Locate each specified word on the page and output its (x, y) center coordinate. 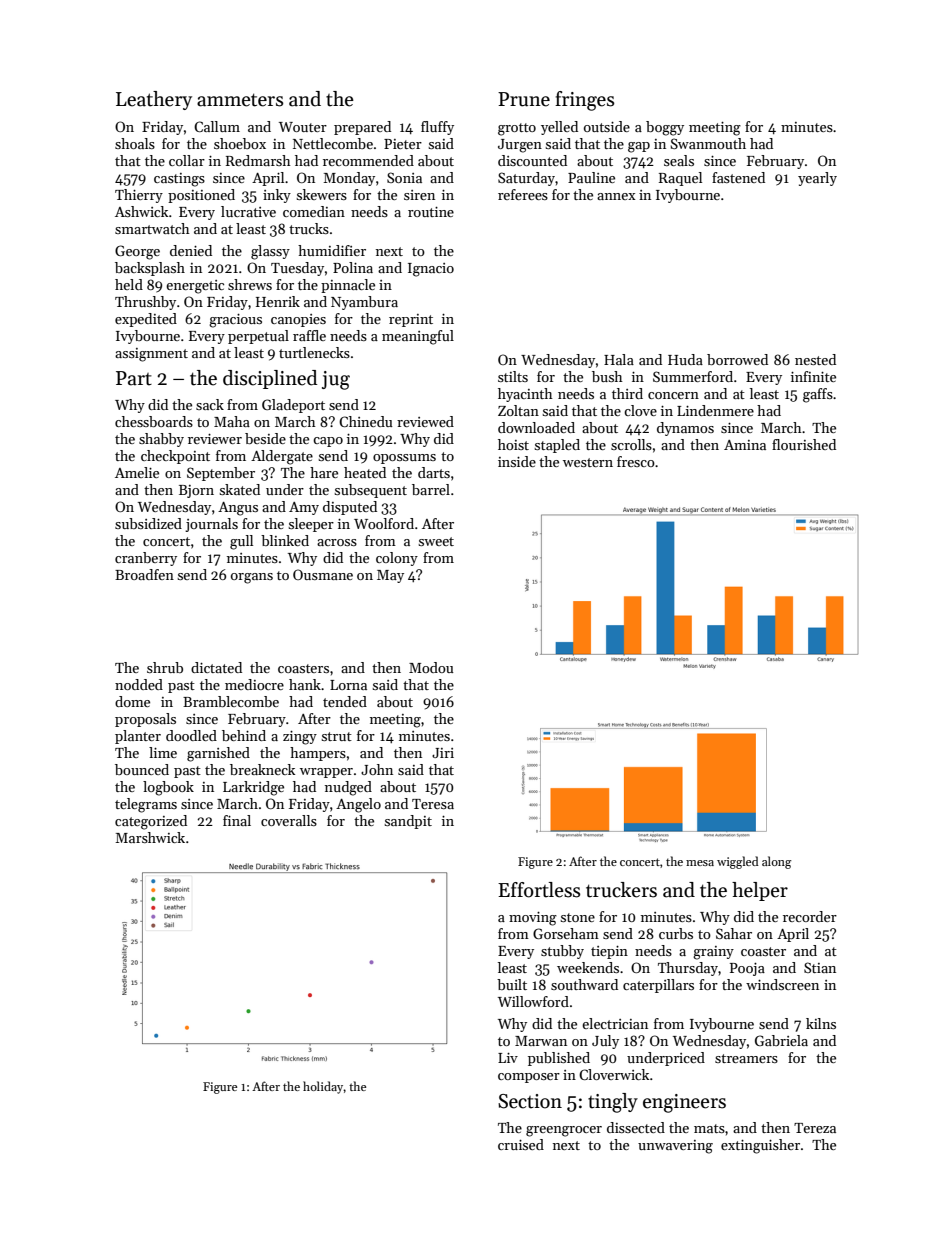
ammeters (240, 100)
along (776, 862)
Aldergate (282, 457)
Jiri (443, 753)
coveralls (289, 820)
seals (679, 160)
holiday (323, 1087)
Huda (685, 359)
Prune (524, 99)
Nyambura (364, 303)
